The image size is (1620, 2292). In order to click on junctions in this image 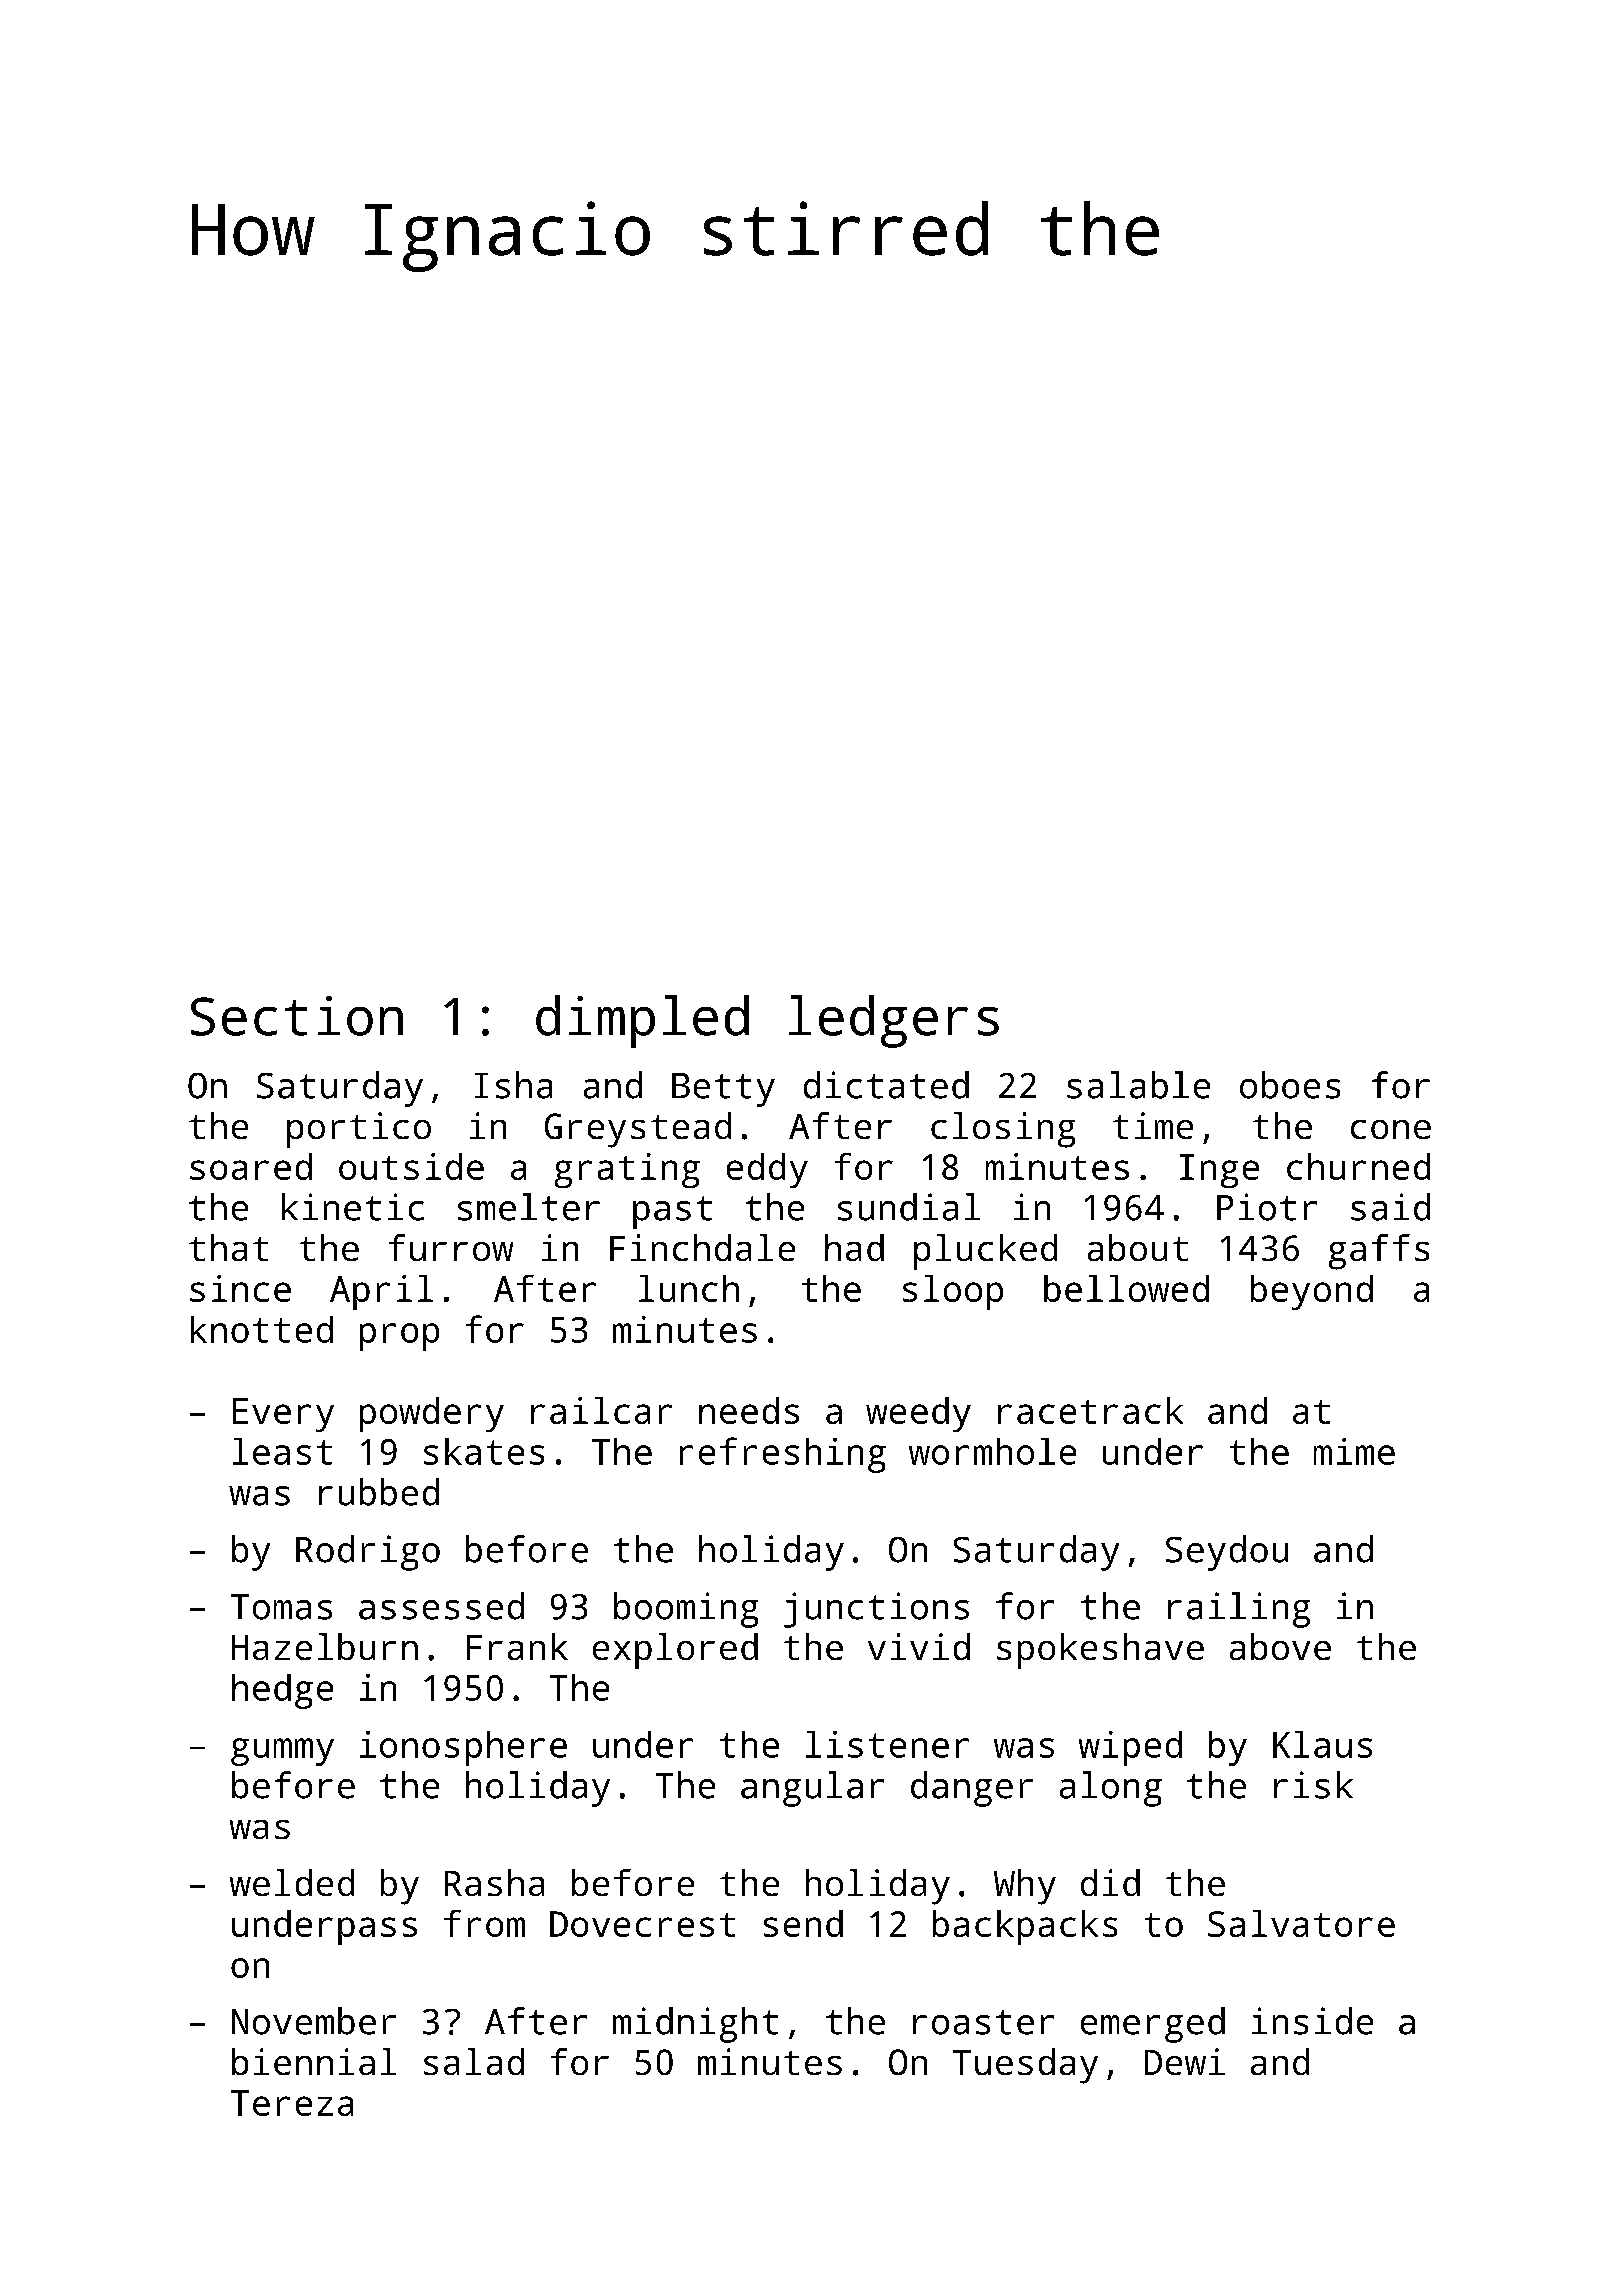, I will do `click(876, 1610)`.
